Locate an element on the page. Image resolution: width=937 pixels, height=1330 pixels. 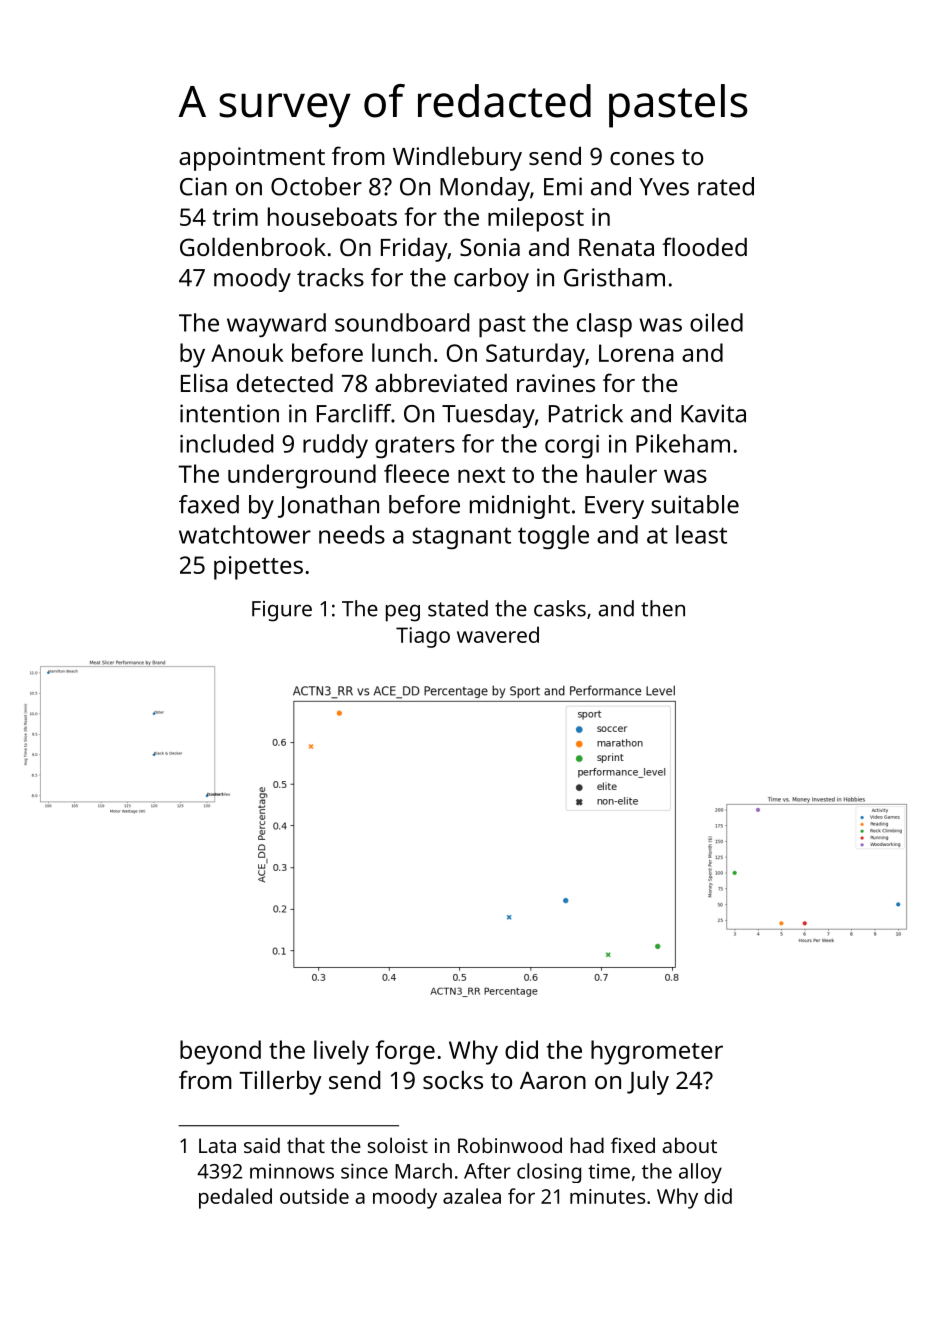
abbreviated is located at coordinates (441, 382).
